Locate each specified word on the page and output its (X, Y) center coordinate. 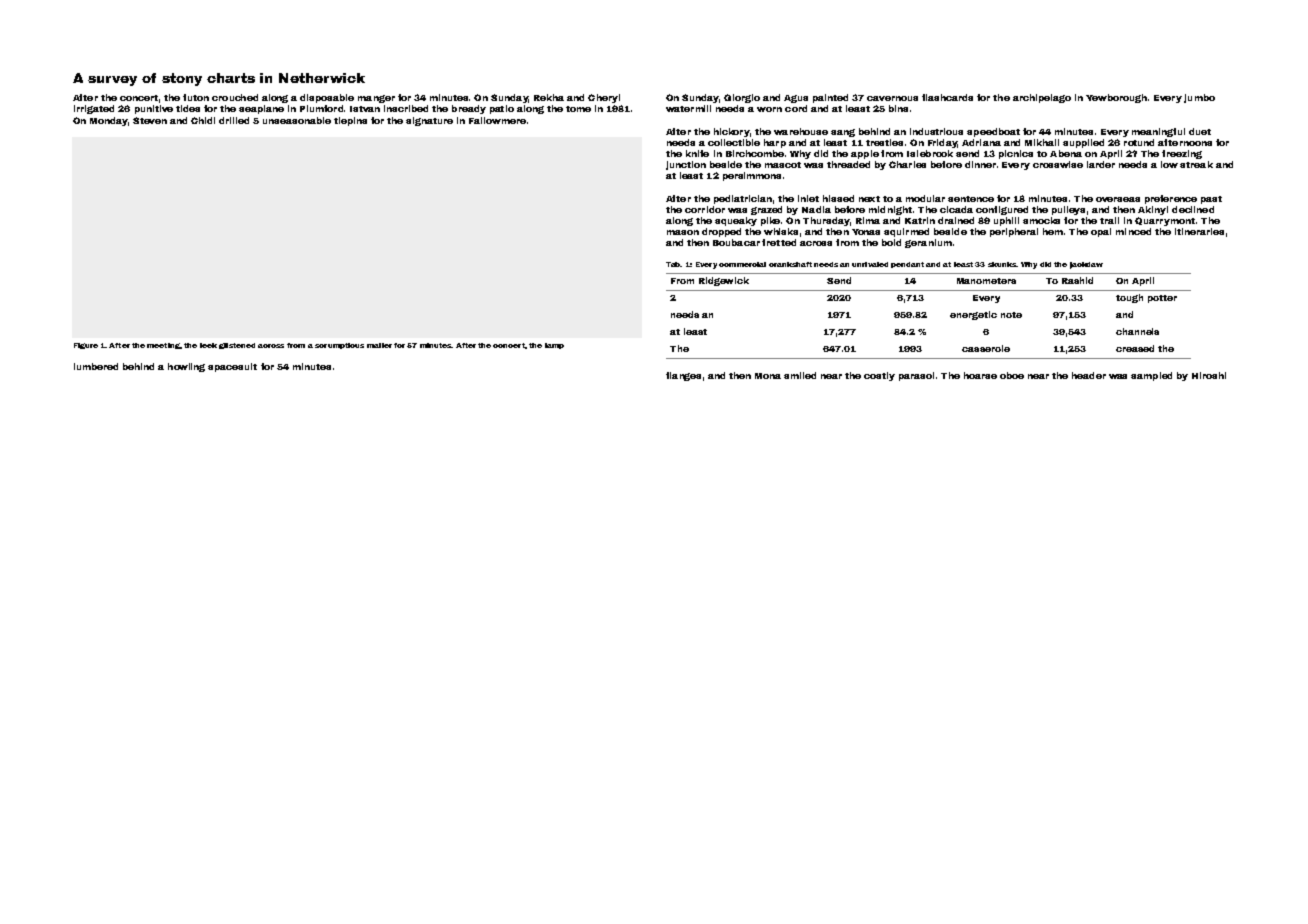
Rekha (549, 97)
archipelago (1042, 98)
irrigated (94, 109)
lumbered (96, 366)
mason (683, 232)
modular (925, 198)
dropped (721, 232)
